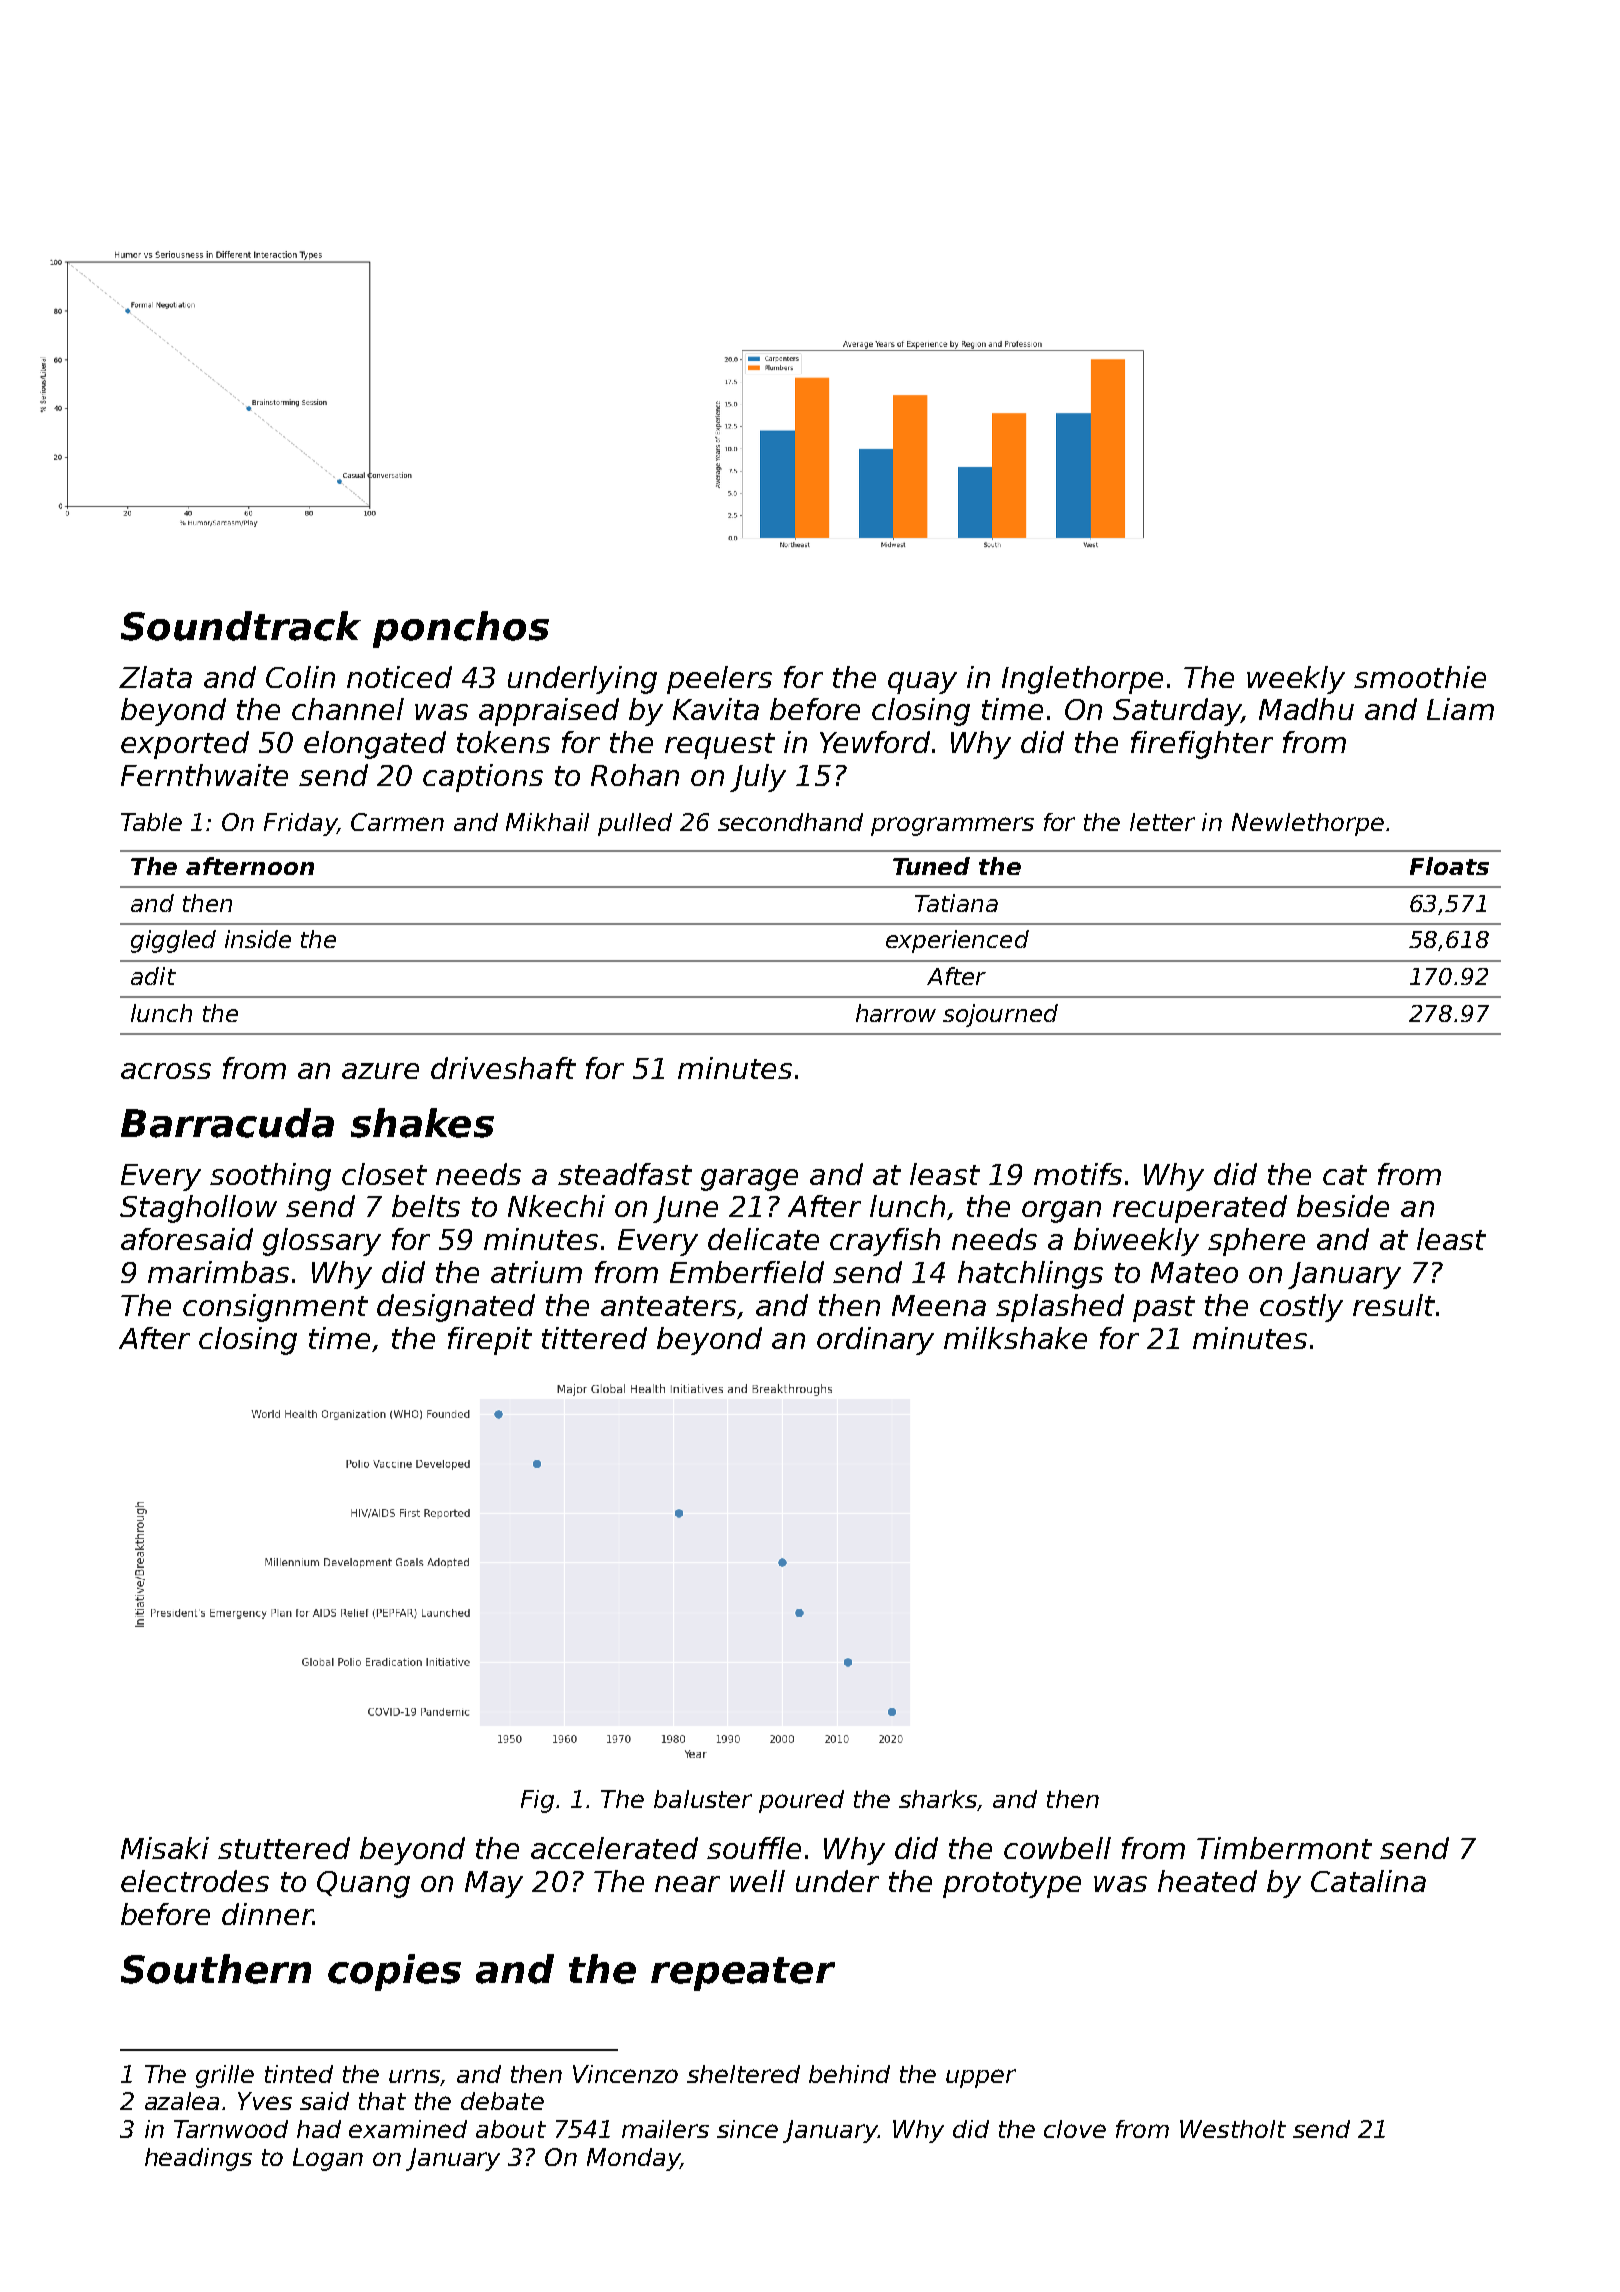 The height and width of the page is (2292, 1620). Describe the element at coordinates (151, 822) in the page. I see `Table` at that location.
